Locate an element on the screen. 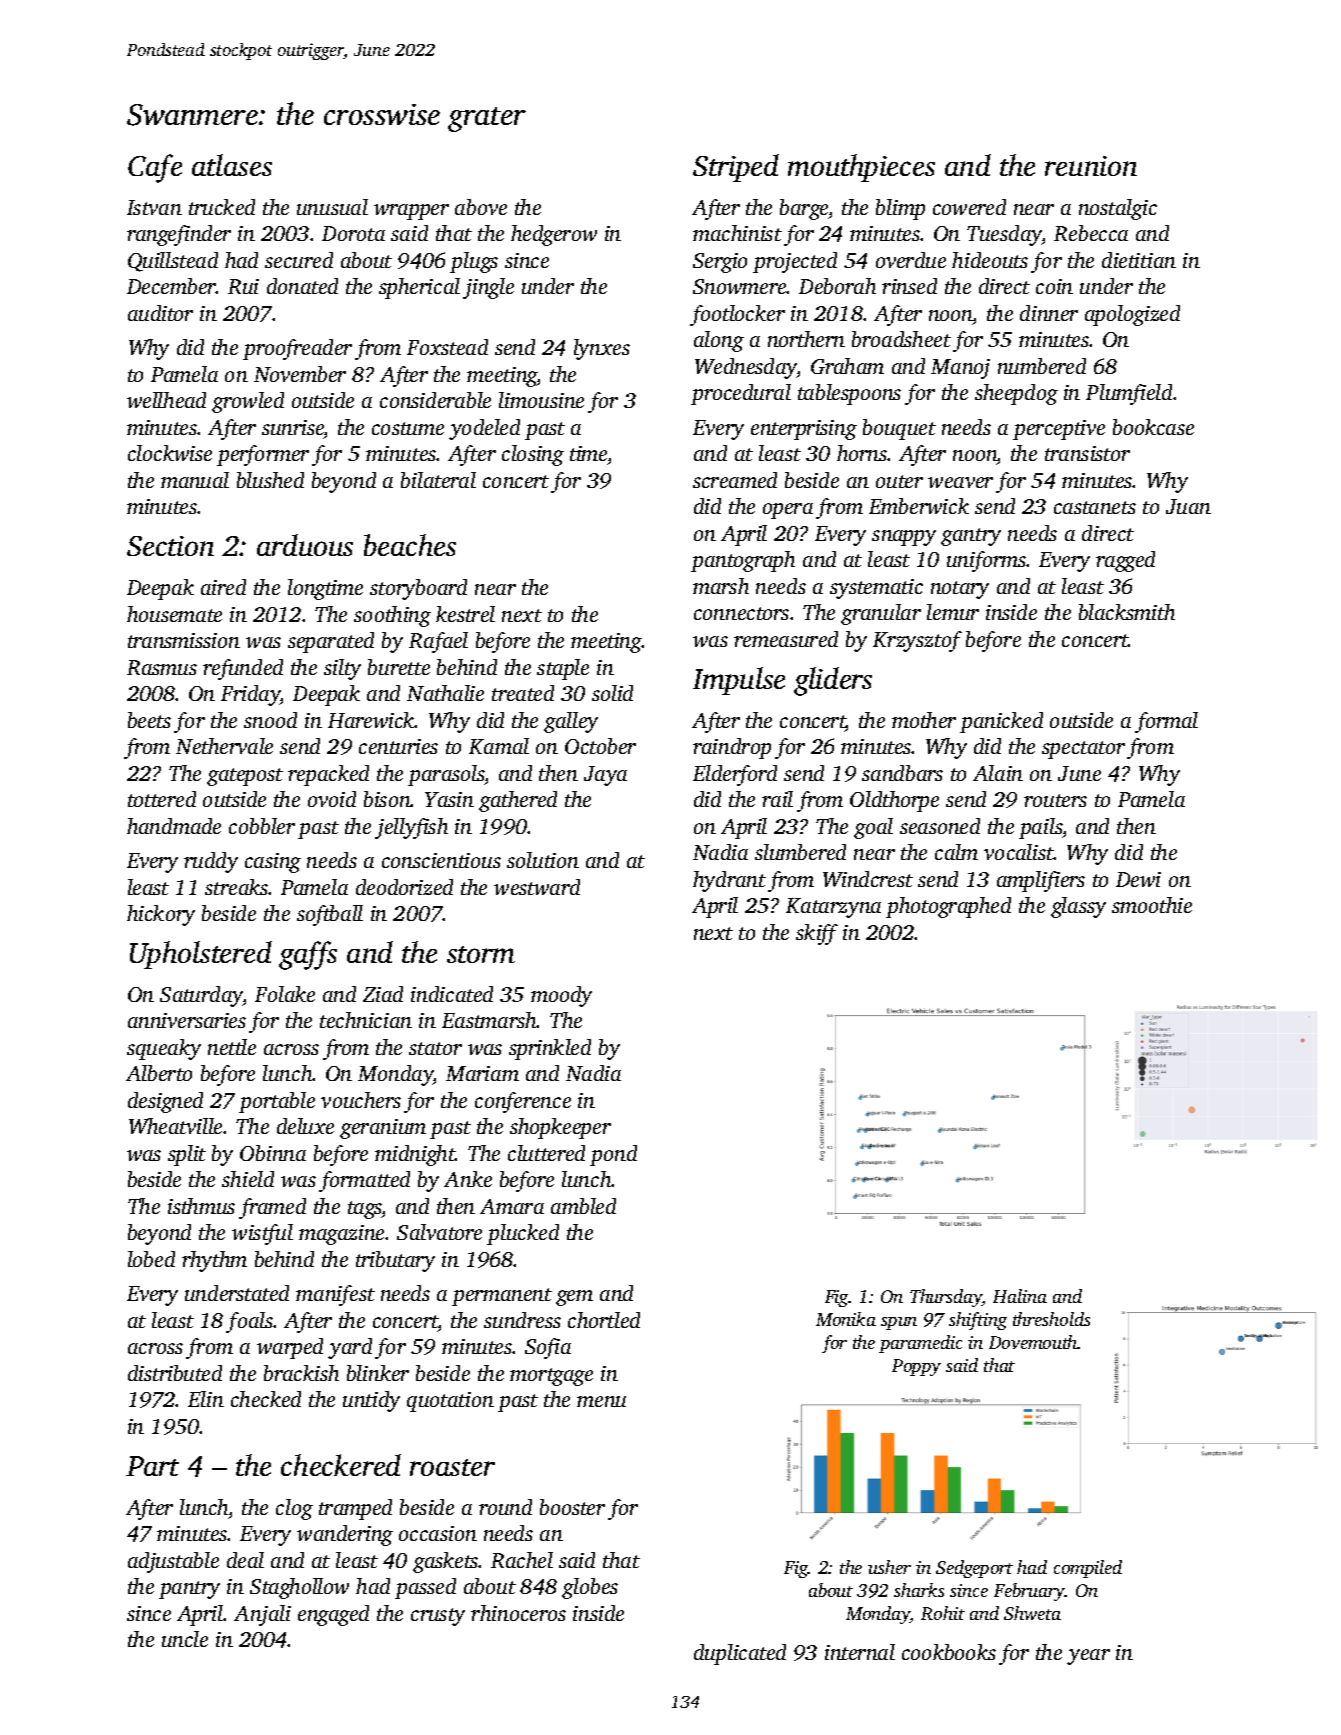 This screenshot has width=1341, height=1735. lynxes is located at coordinates (602, 349).
